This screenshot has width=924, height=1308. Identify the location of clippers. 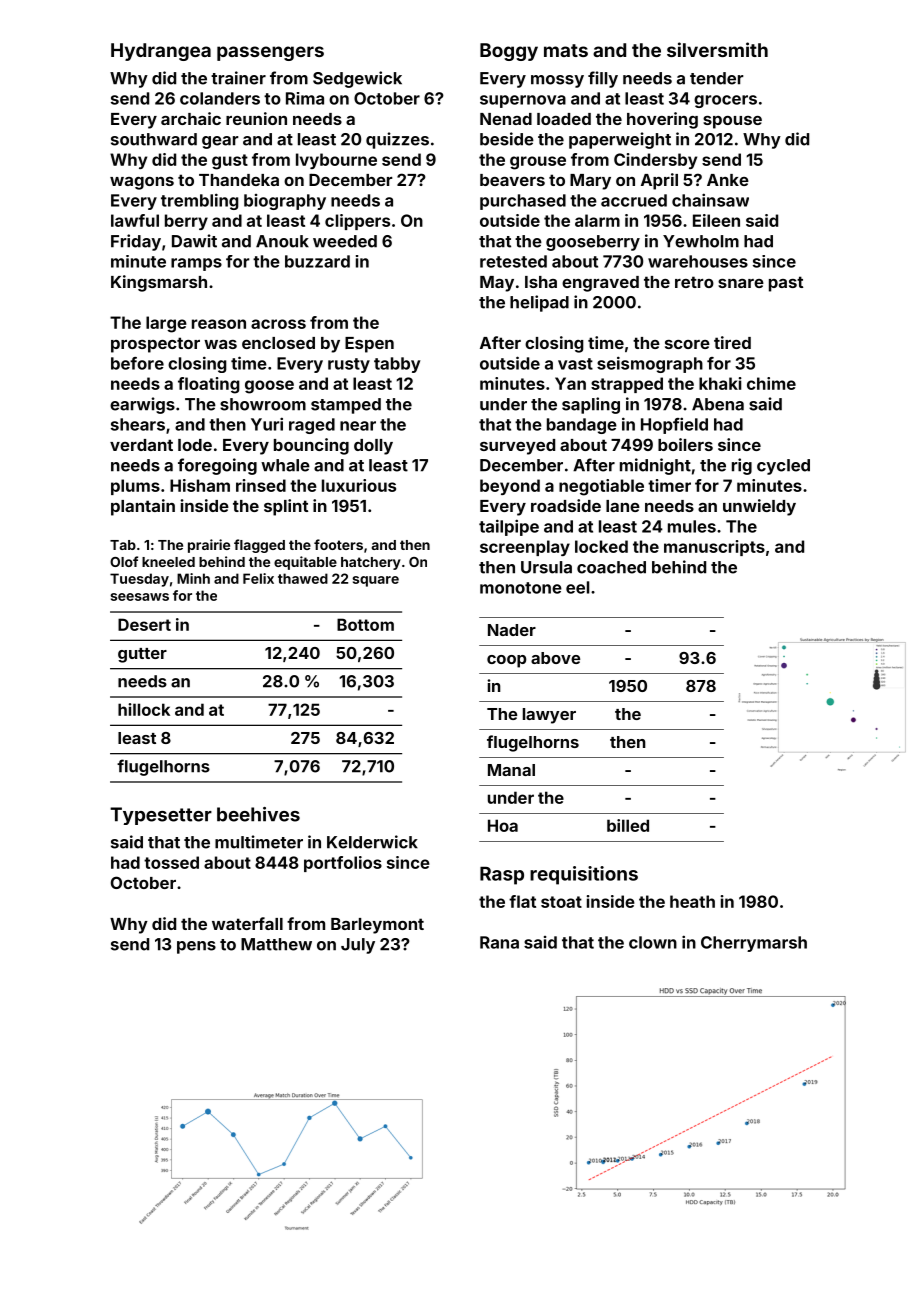
(357, 222).
